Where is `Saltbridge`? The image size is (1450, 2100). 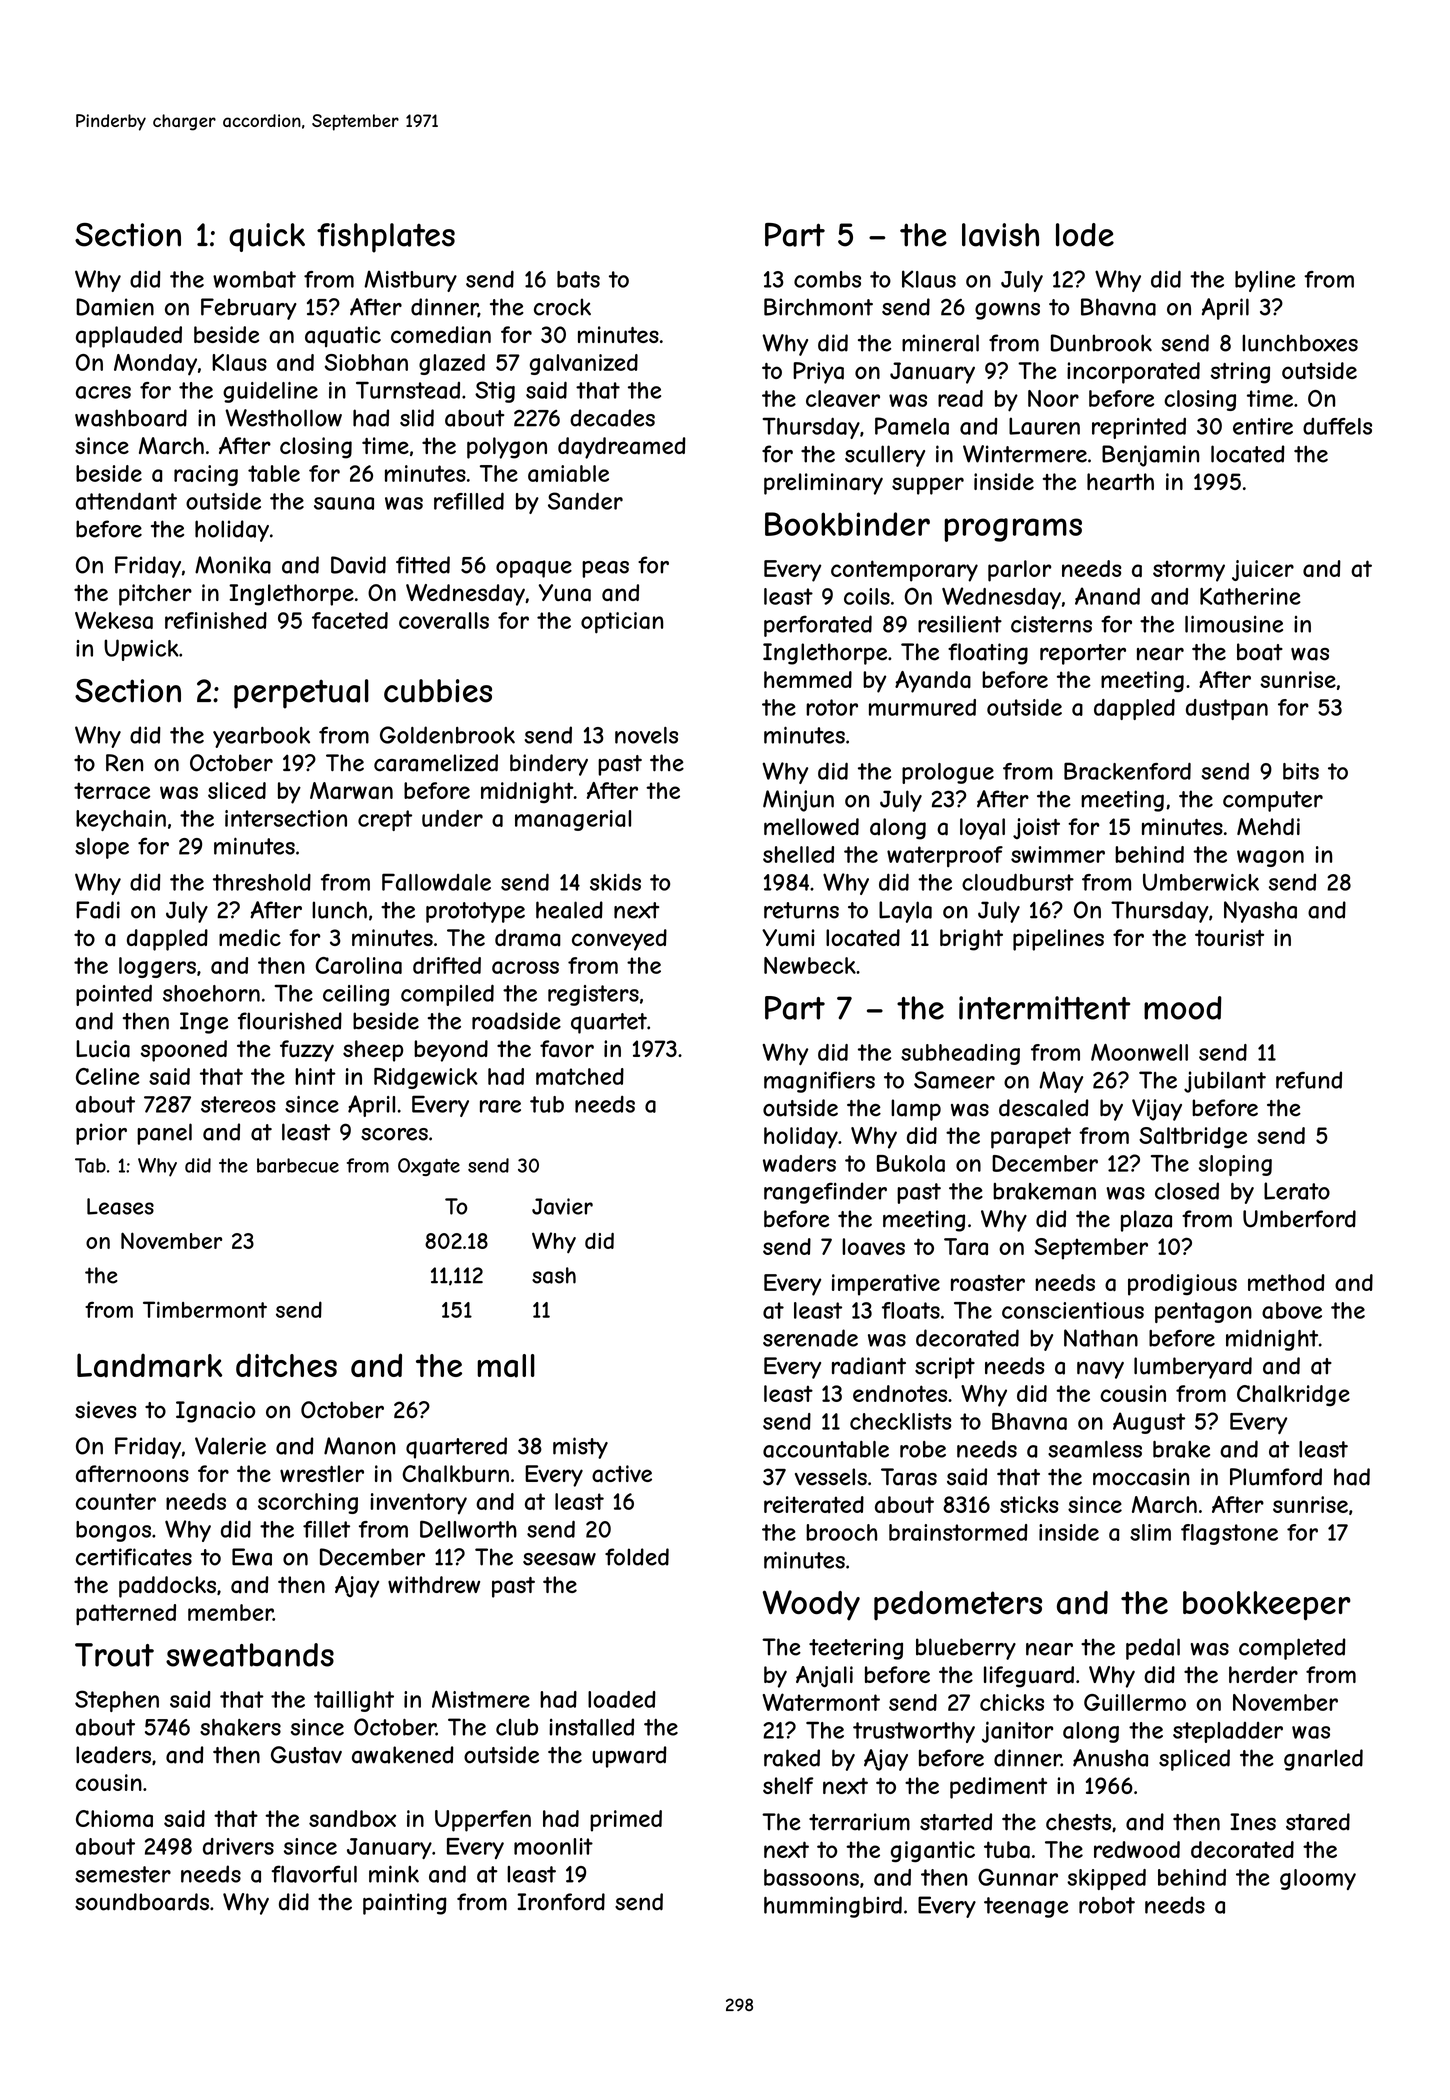
Saltbridge is located at coordinates (1193, 1137).
